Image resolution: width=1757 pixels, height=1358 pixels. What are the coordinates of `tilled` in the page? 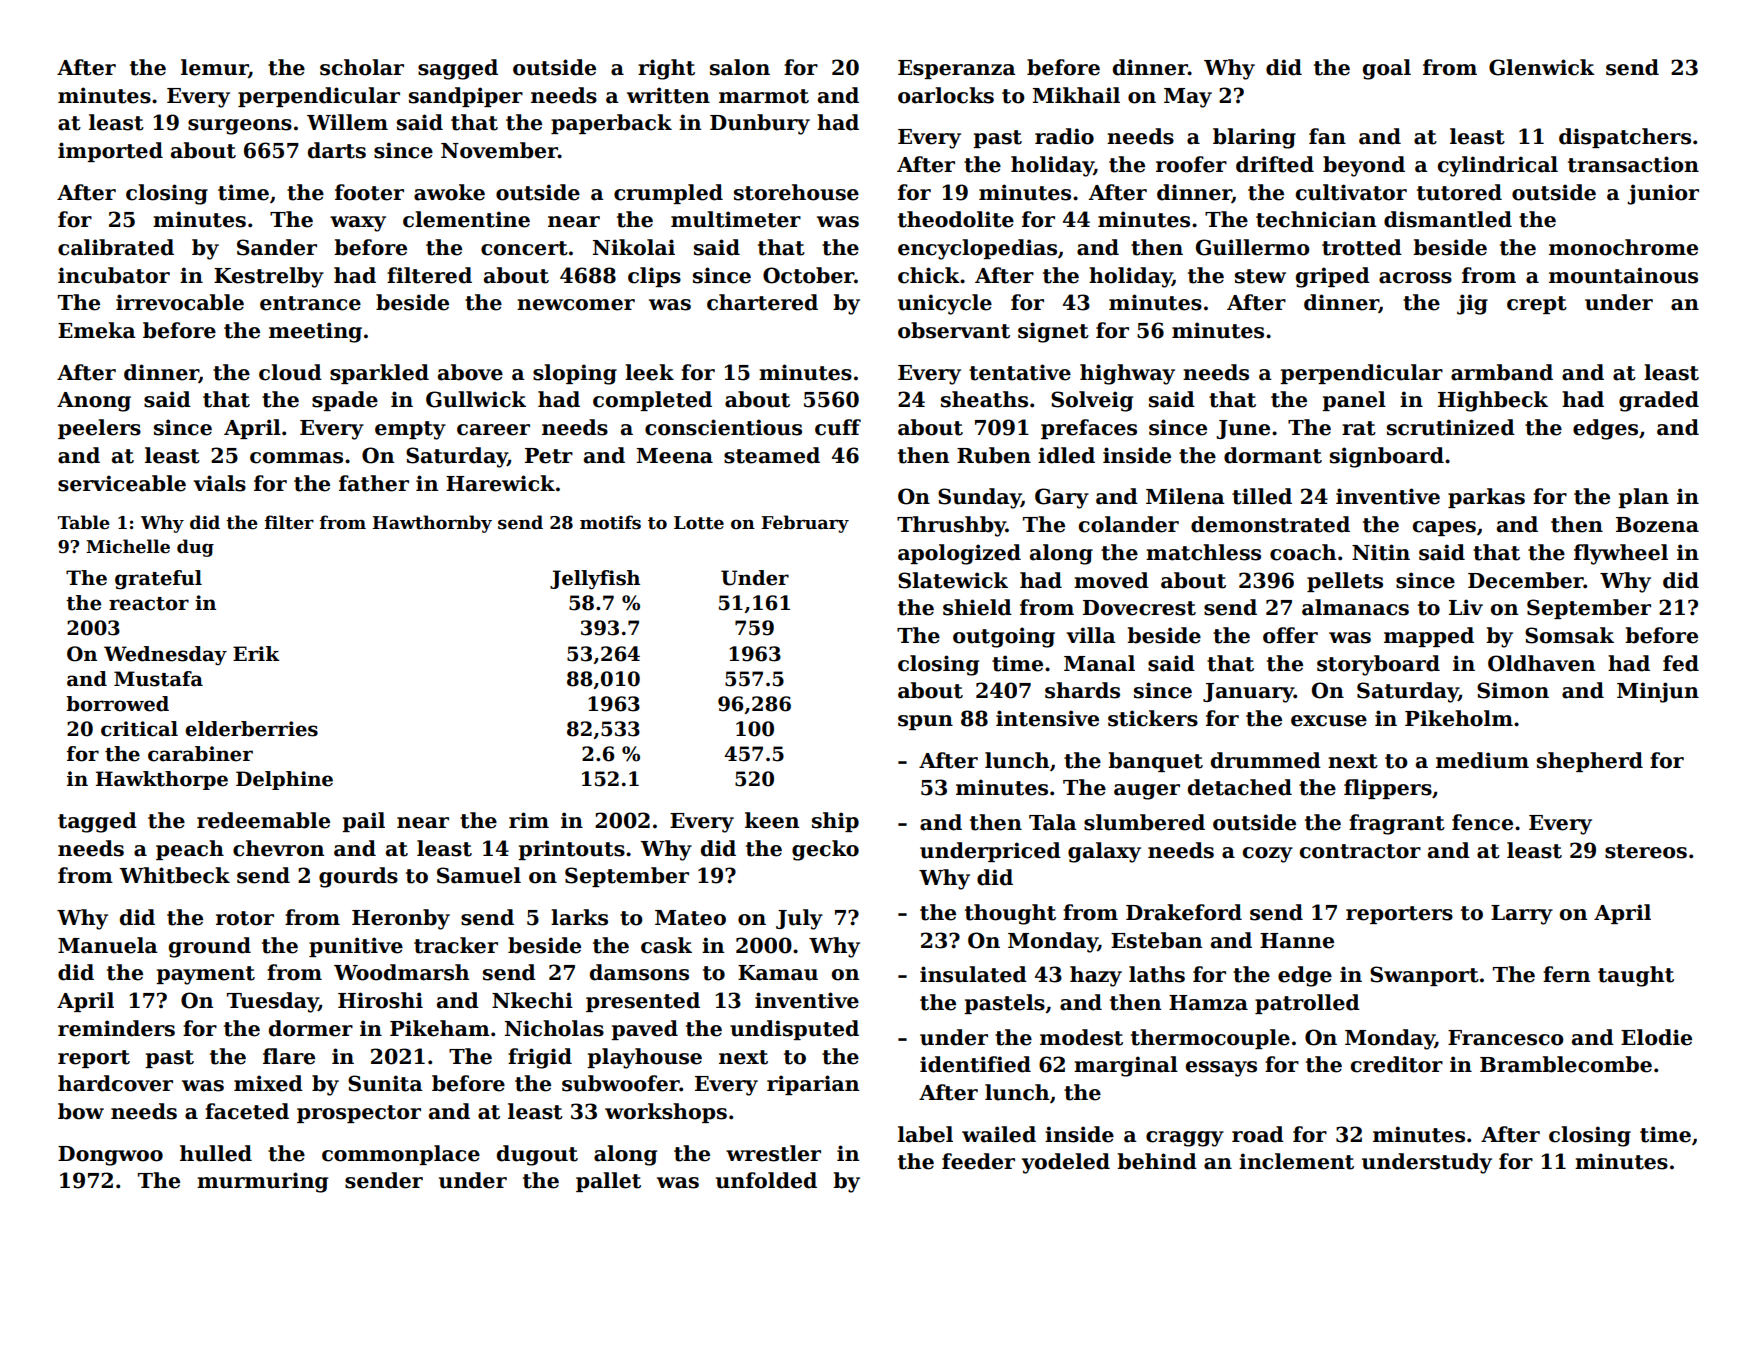 It's located at (1262, 496).
